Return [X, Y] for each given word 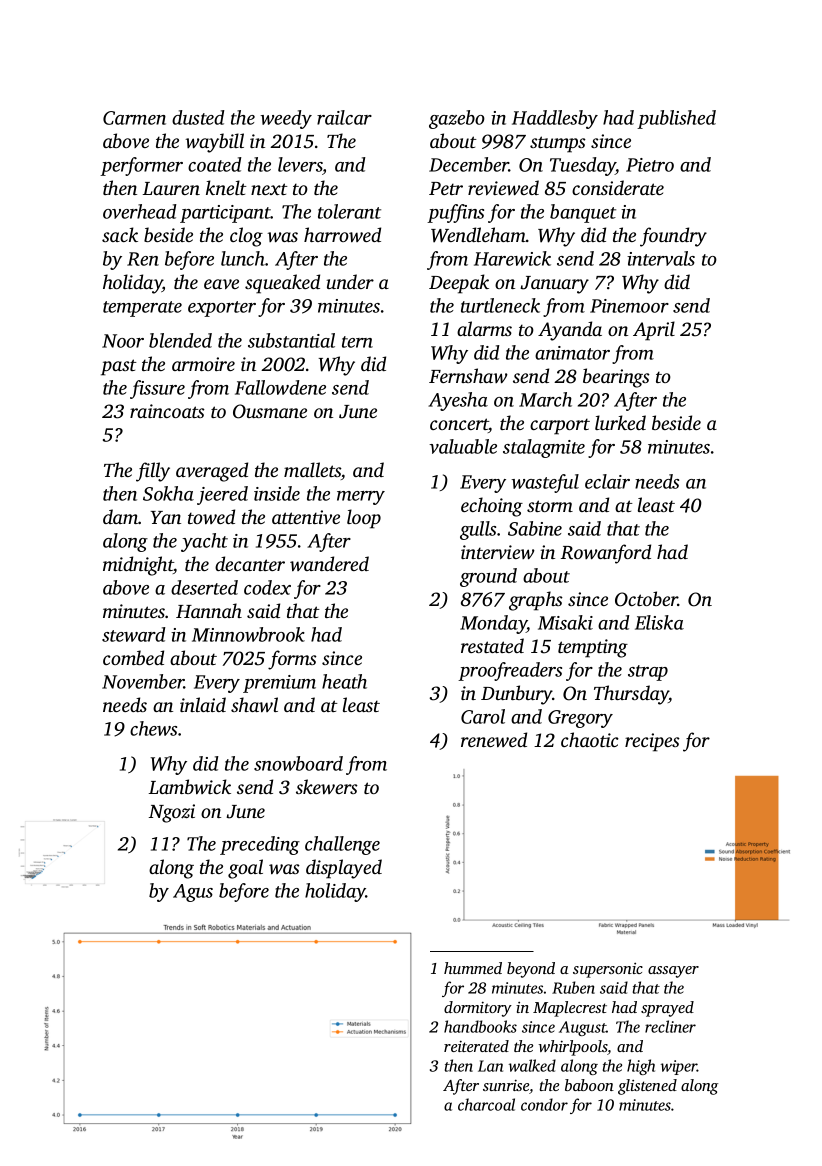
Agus [193, 893]
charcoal [486, 1104]
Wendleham [478, 235]
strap [648, 673]
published [676, 119]
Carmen [134, 118]
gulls [478, 530]
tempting [593, 648]
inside [277, 493]
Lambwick [190, 786]
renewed [494, 739]
